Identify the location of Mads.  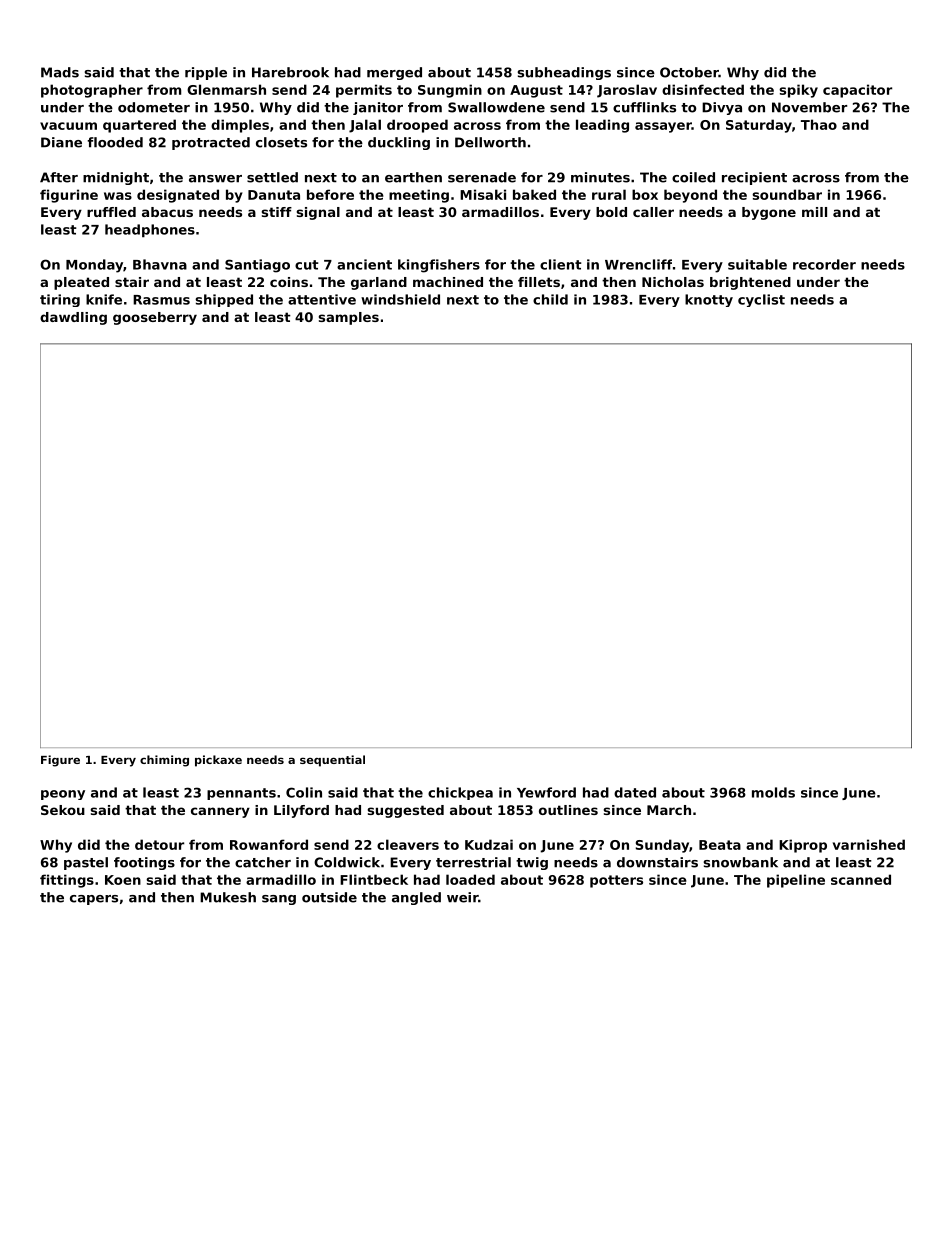
(60, 72).
